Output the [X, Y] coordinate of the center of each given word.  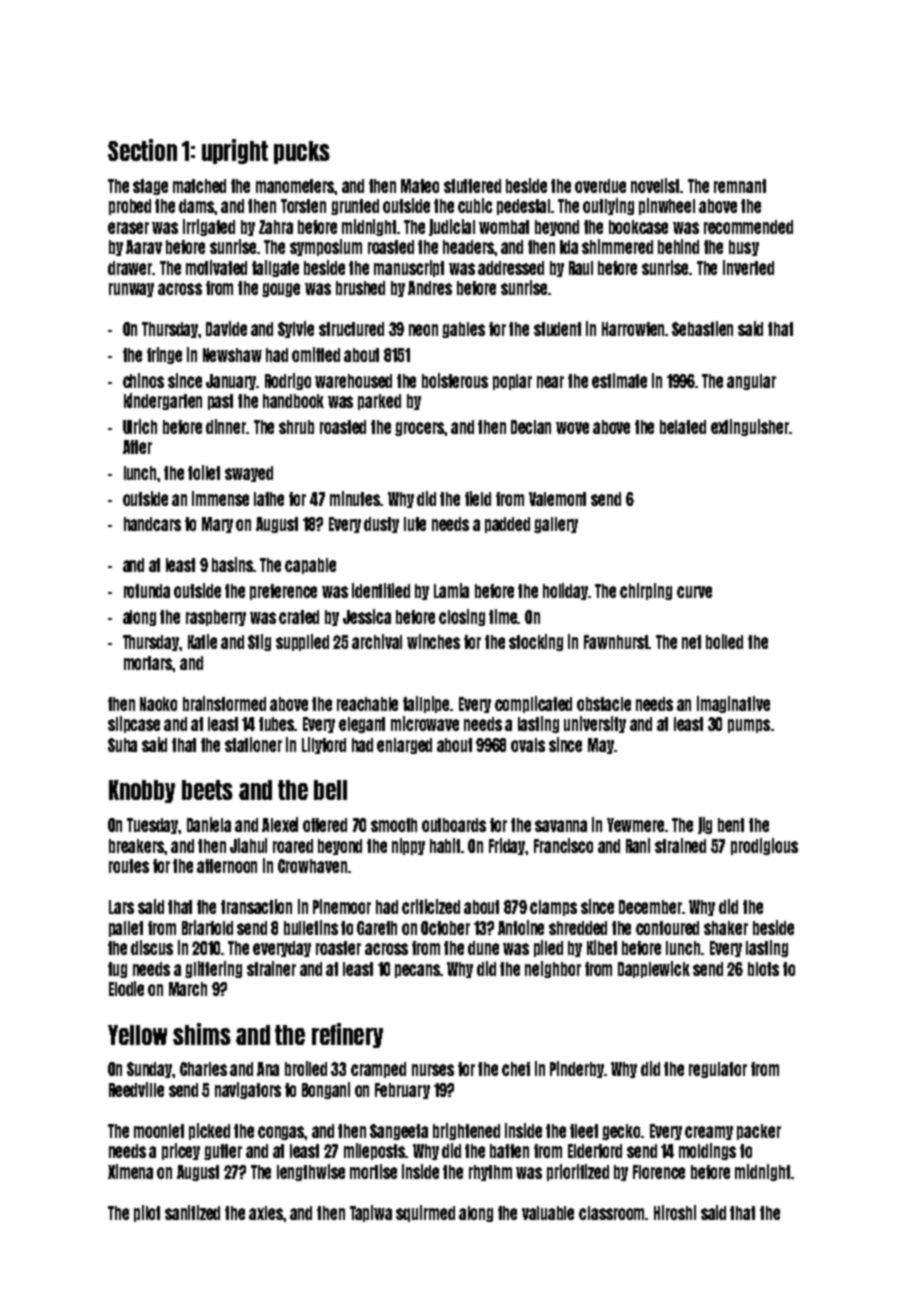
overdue [600, 186]
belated [683, 427]
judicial [452, 227]
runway [131, 290]
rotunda [147, 591]
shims [202, 1034]
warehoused [353, 381]
